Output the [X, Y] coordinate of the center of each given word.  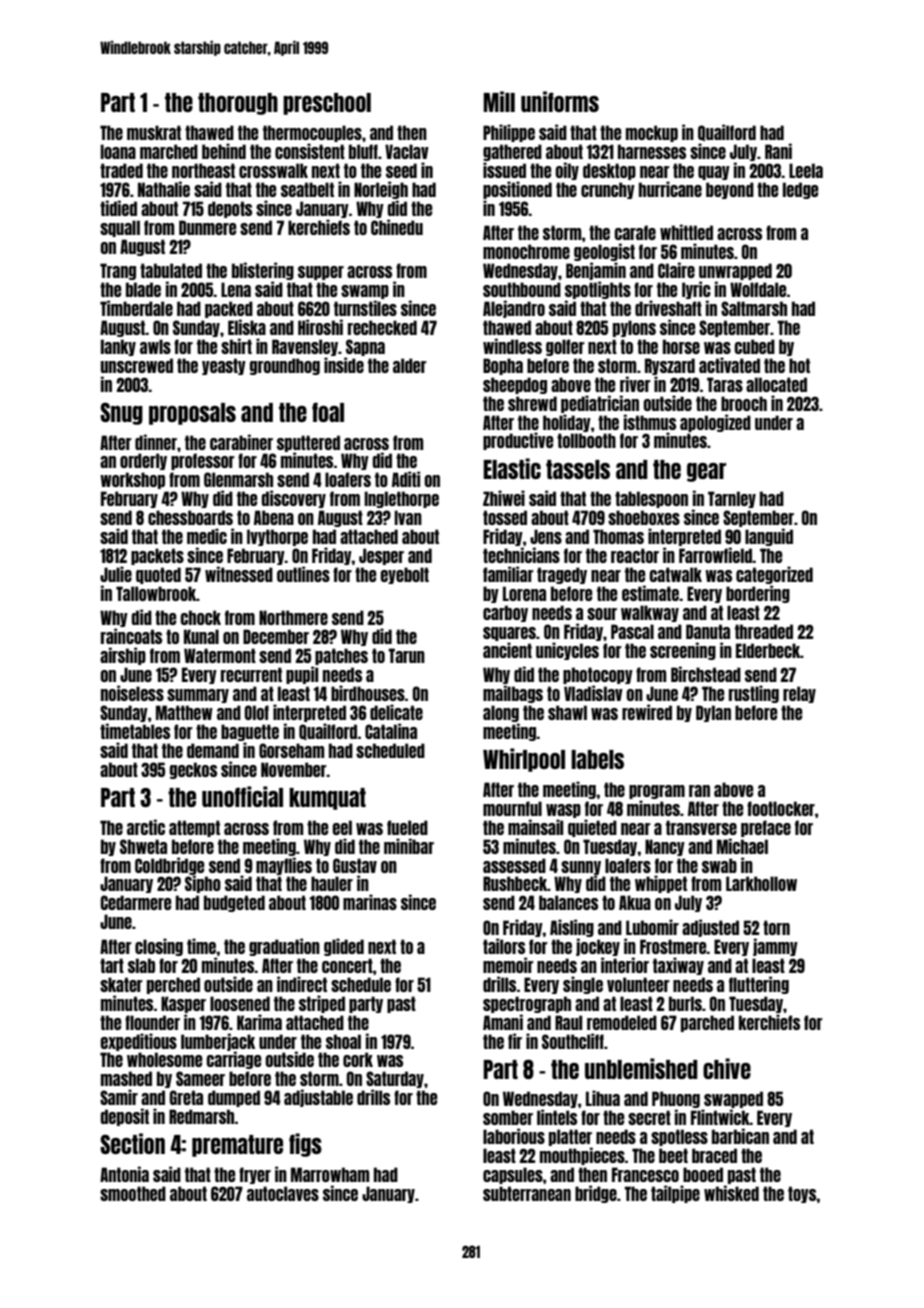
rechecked [382, 327]
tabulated [171, 270]
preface [766, 828]
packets [157, 556]
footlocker [781, 808]
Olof [256, 712]
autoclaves [283, 1193]
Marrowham [330, 1174]
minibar [409, 846]
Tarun [406, 655]
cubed [754, 346]
